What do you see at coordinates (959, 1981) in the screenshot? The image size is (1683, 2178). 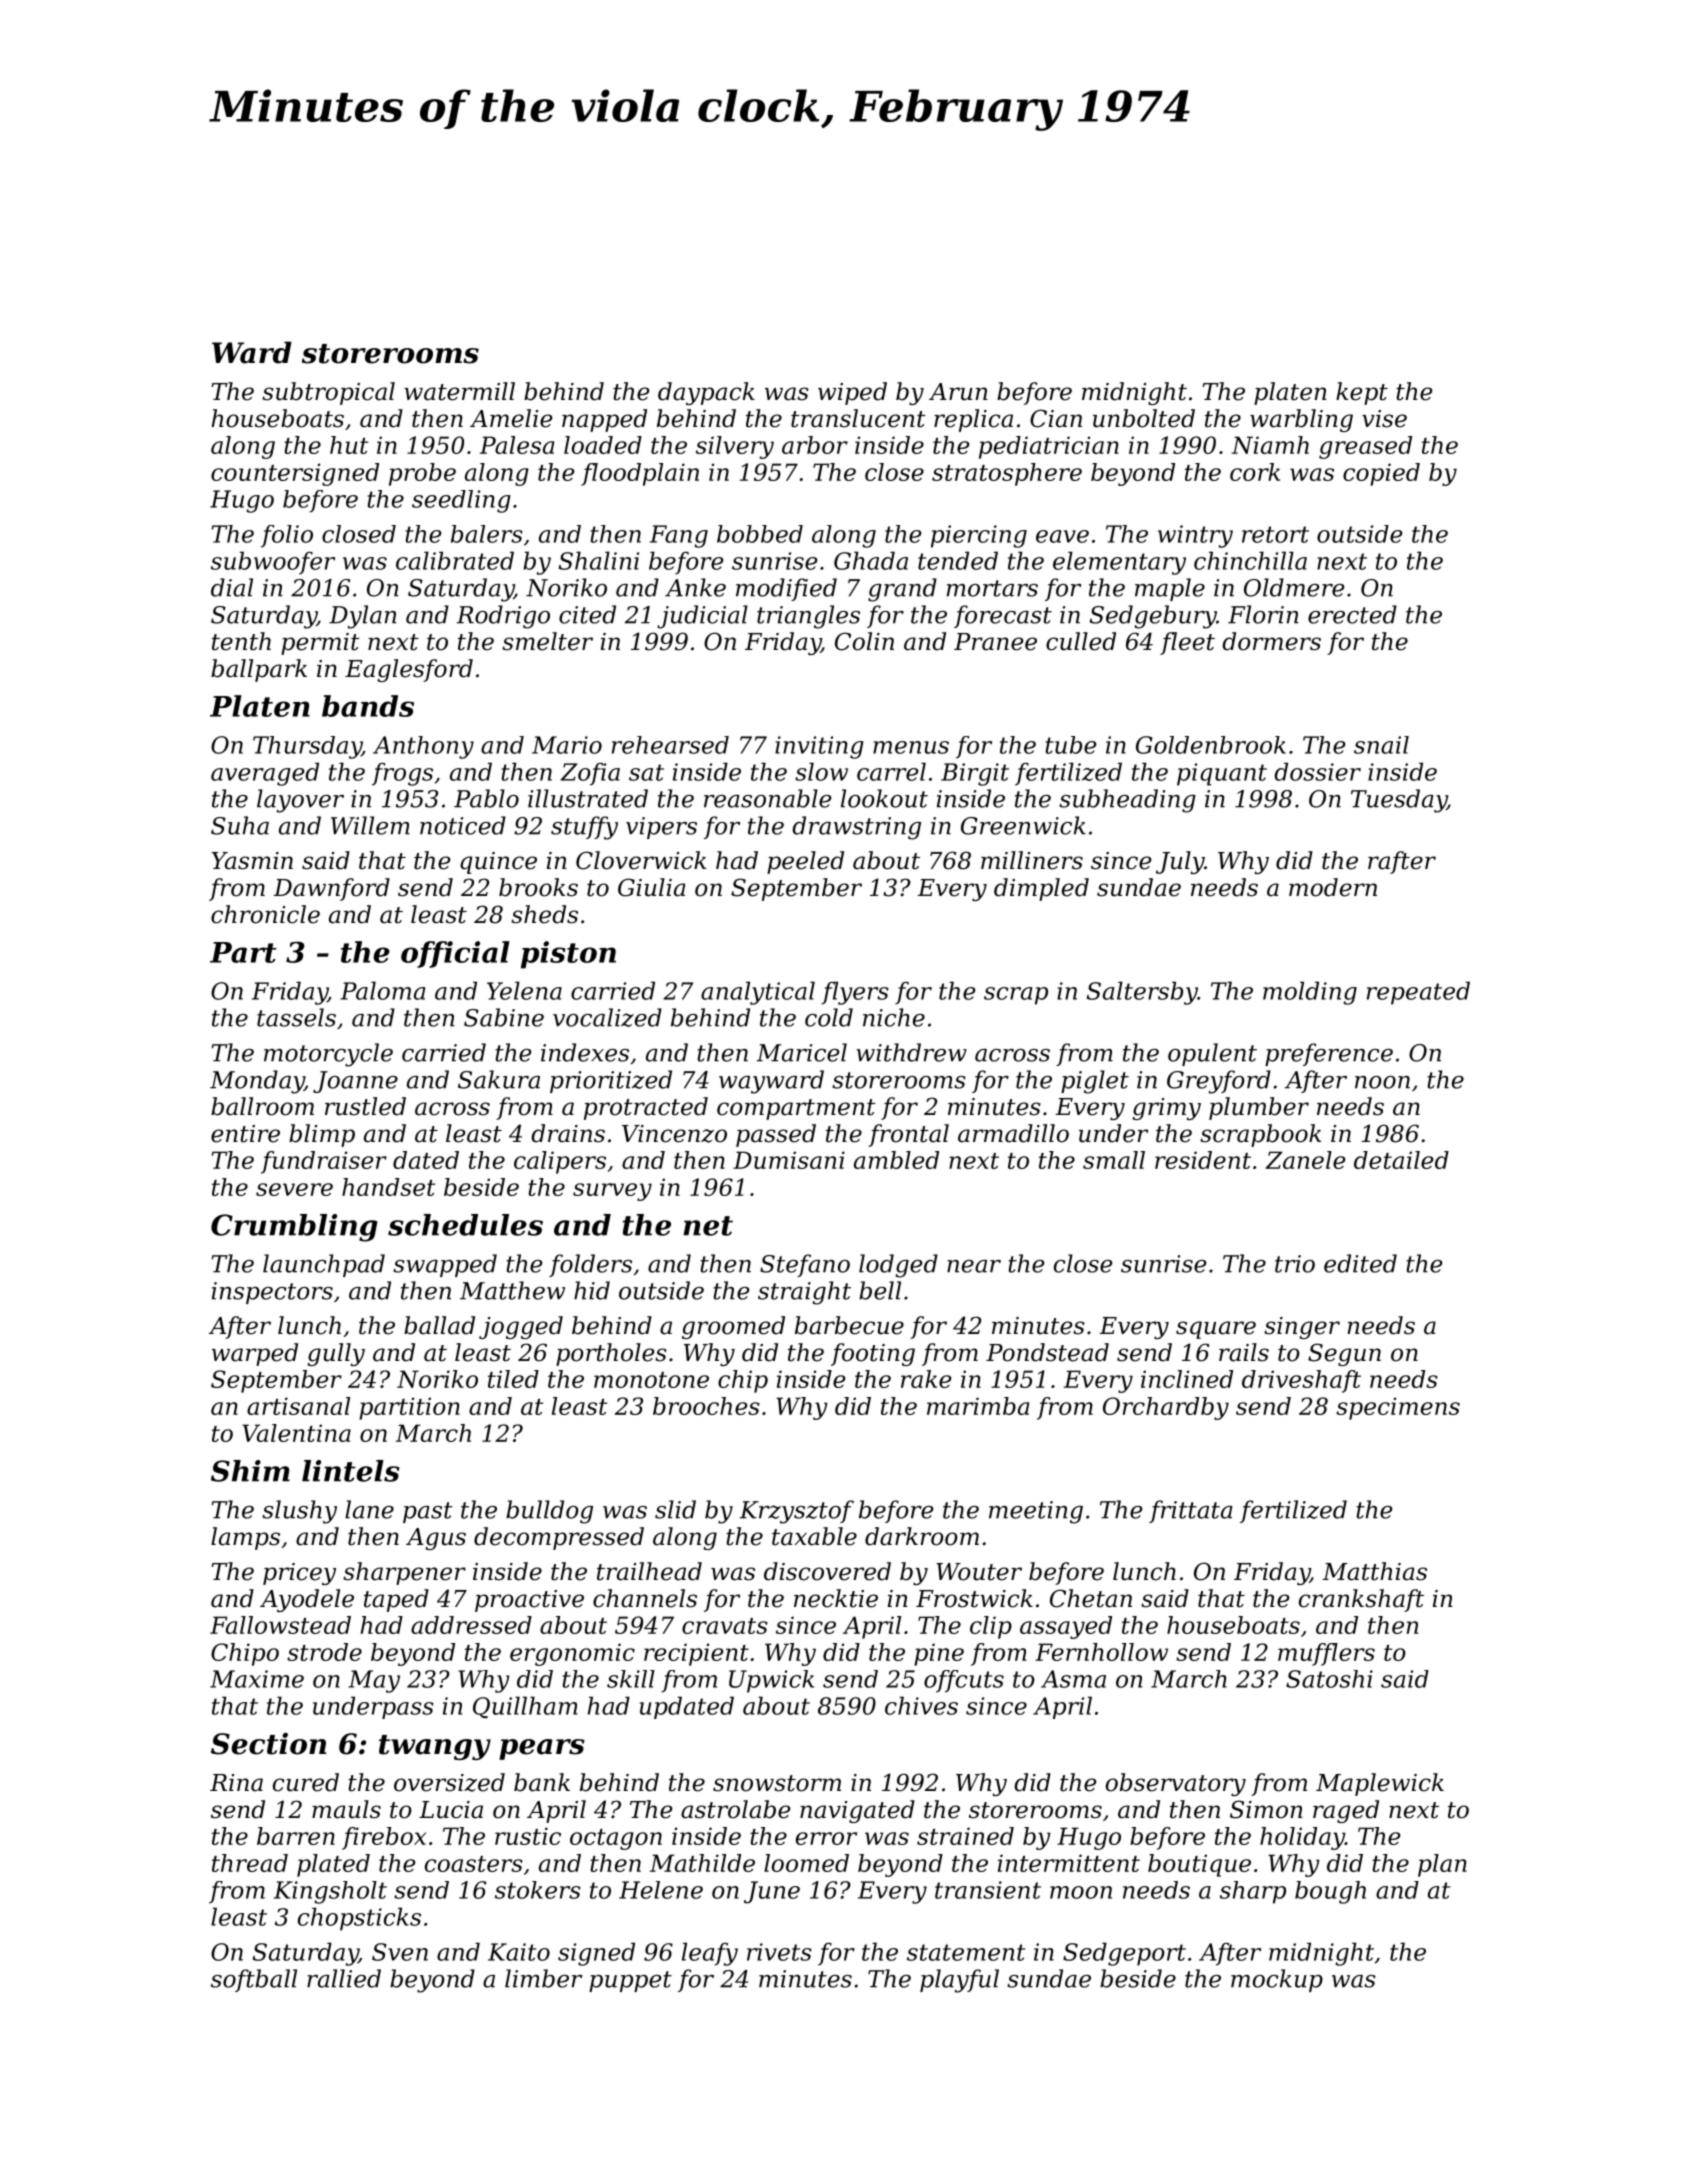 I see `playful` at bounding box center [959, 1981].
